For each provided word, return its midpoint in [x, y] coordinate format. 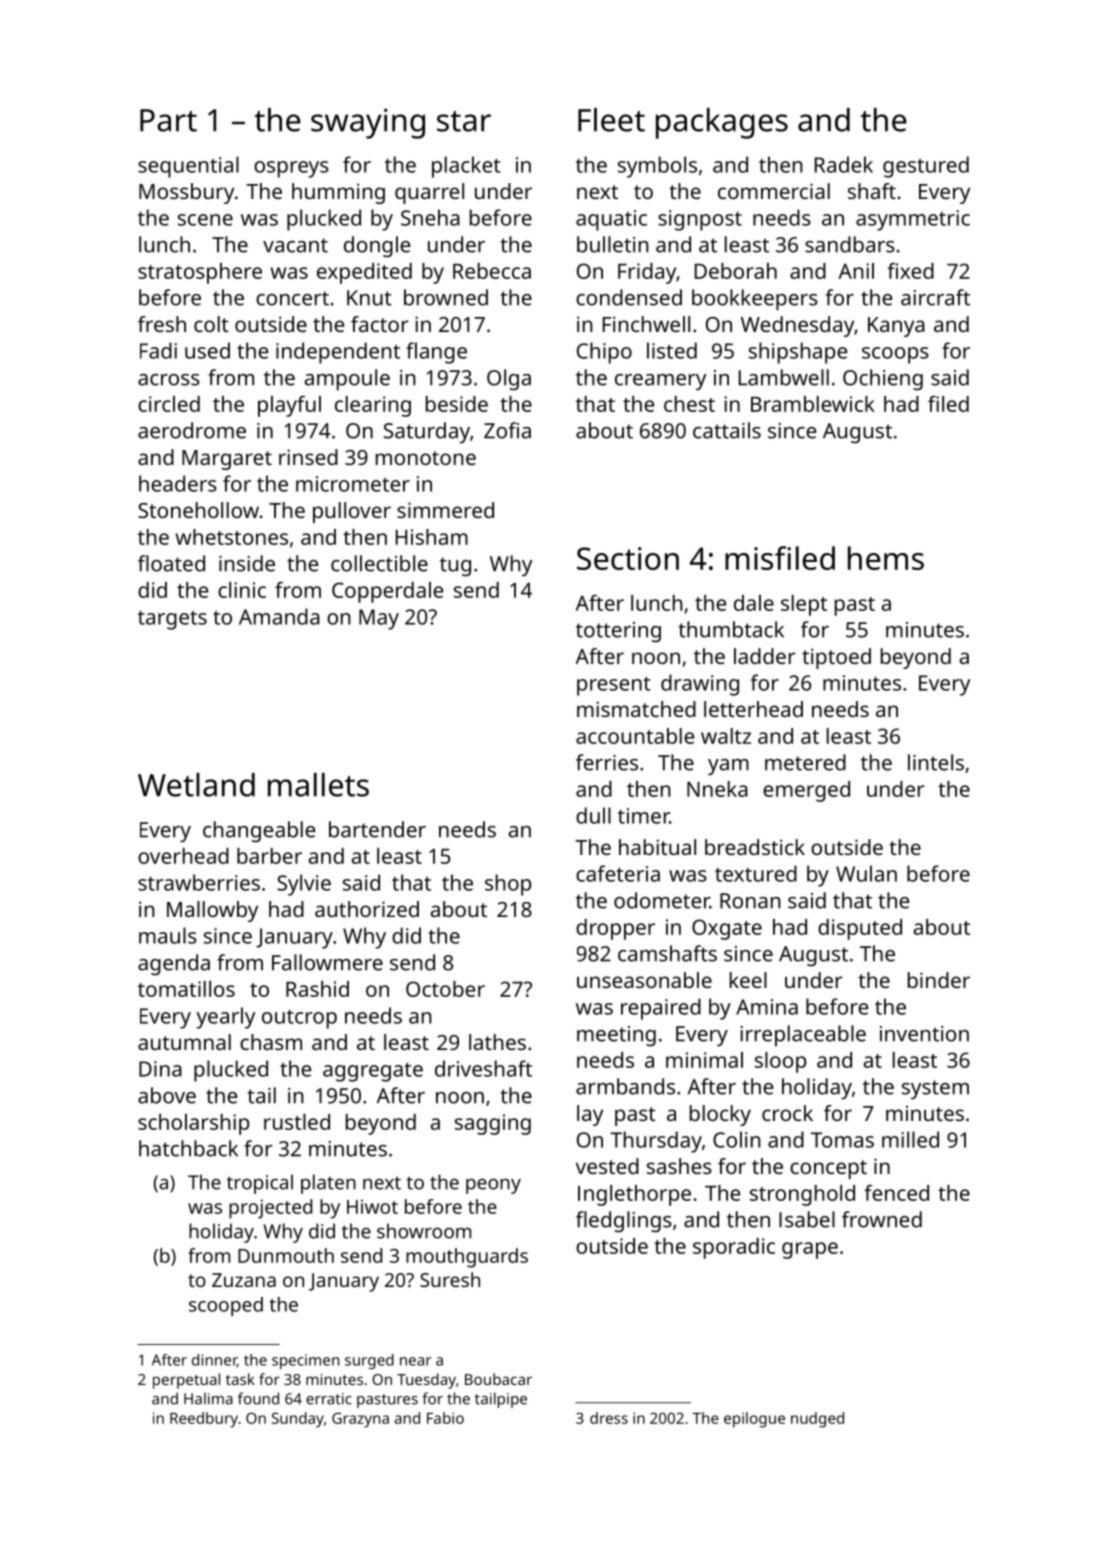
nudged [817, 1420]
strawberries [199, 882]
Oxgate [727, 929]
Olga [509, 380]
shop [508, 885]
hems [886, 558]
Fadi [158, 350]
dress [609, 1418]
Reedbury [204, 1420]
